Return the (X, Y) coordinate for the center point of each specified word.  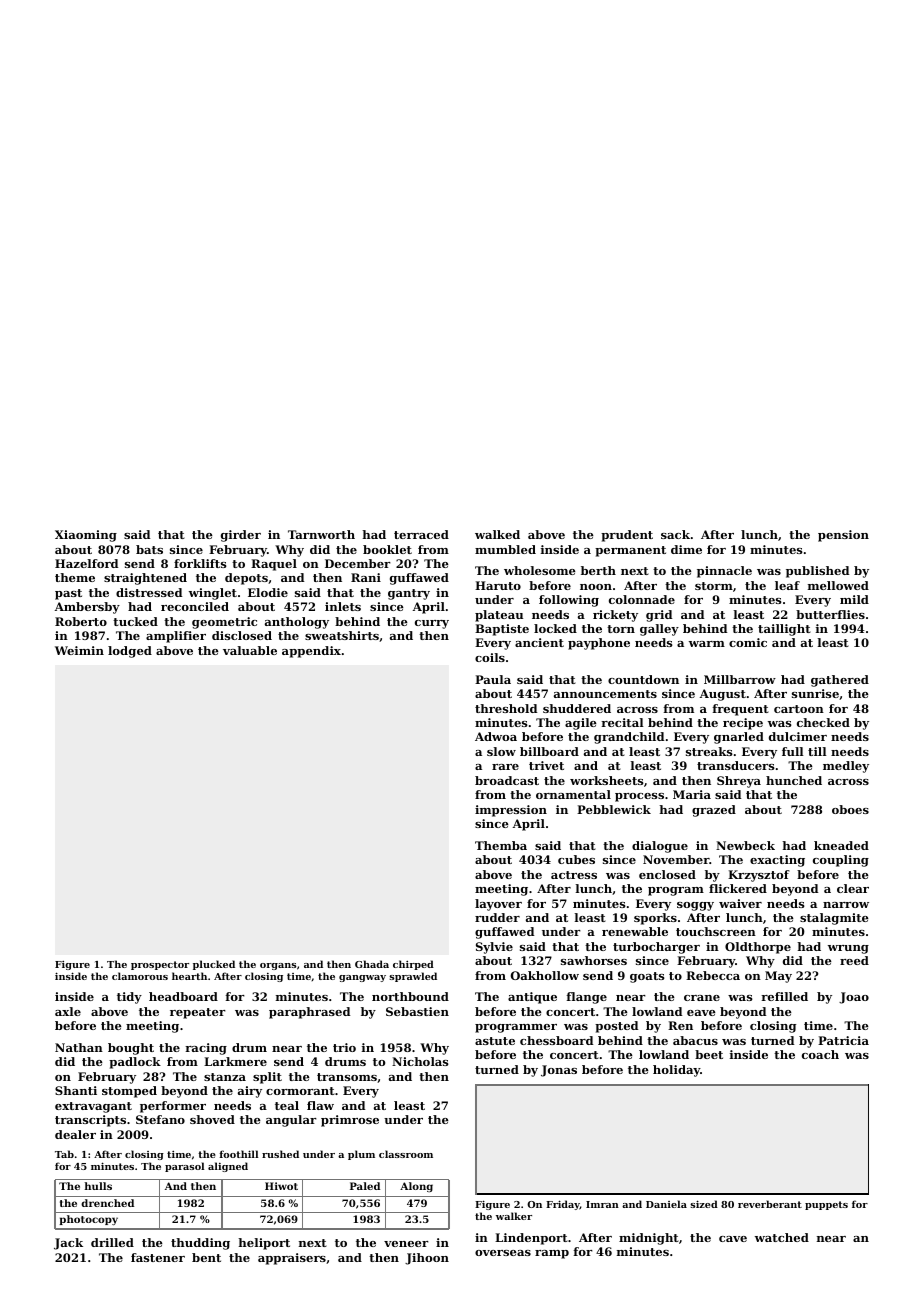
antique (532, 998)
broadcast (507, 780)
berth (598, 570)
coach (820, 1054)
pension (843, 536)
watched (782, 1237)
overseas (503, 1253)
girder (241, 536)
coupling (841, 861)
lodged (130, 652)
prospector (160, 965)
